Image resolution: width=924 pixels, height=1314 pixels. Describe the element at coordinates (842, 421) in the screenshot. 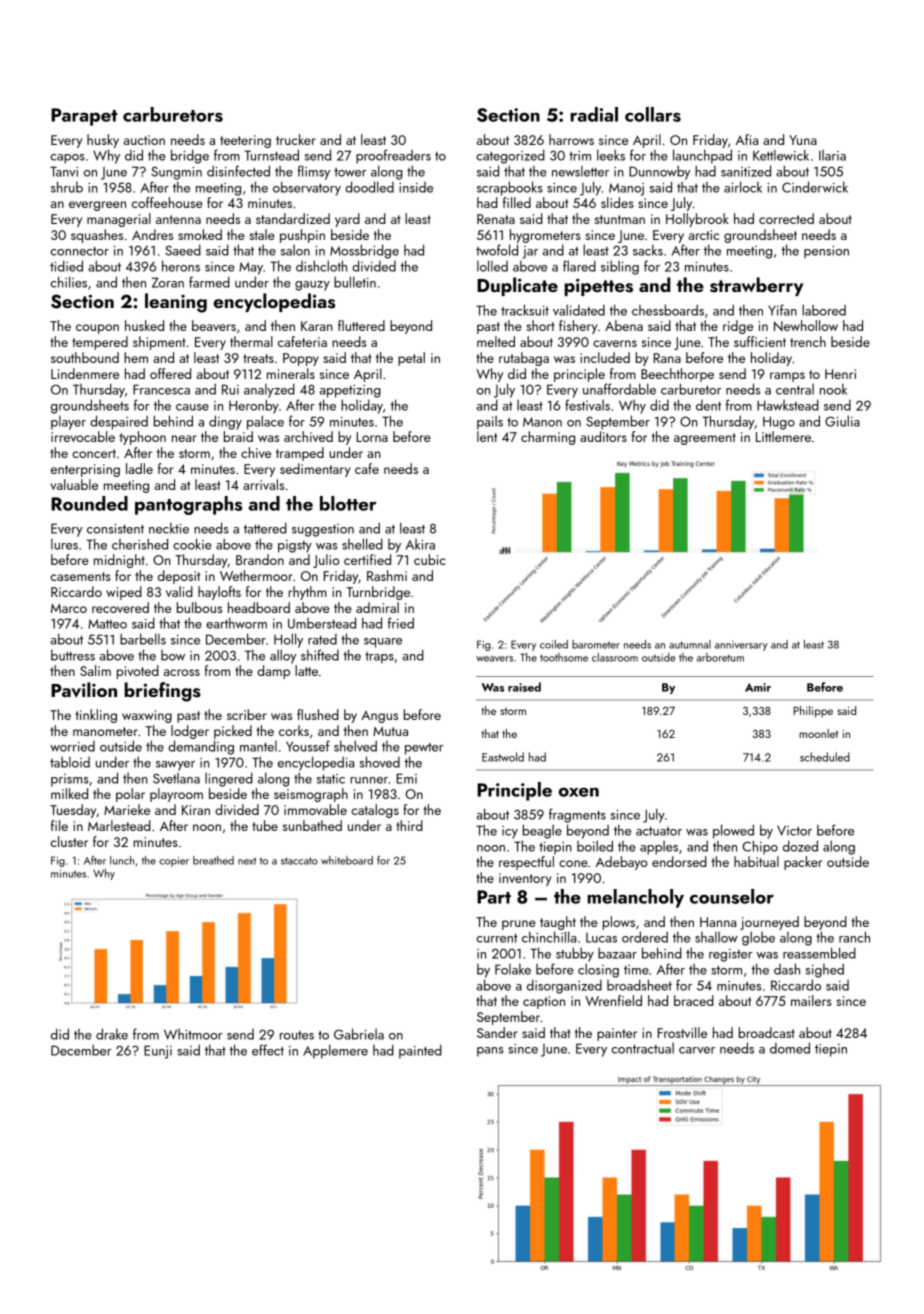

I see `Giulia` at that location.
